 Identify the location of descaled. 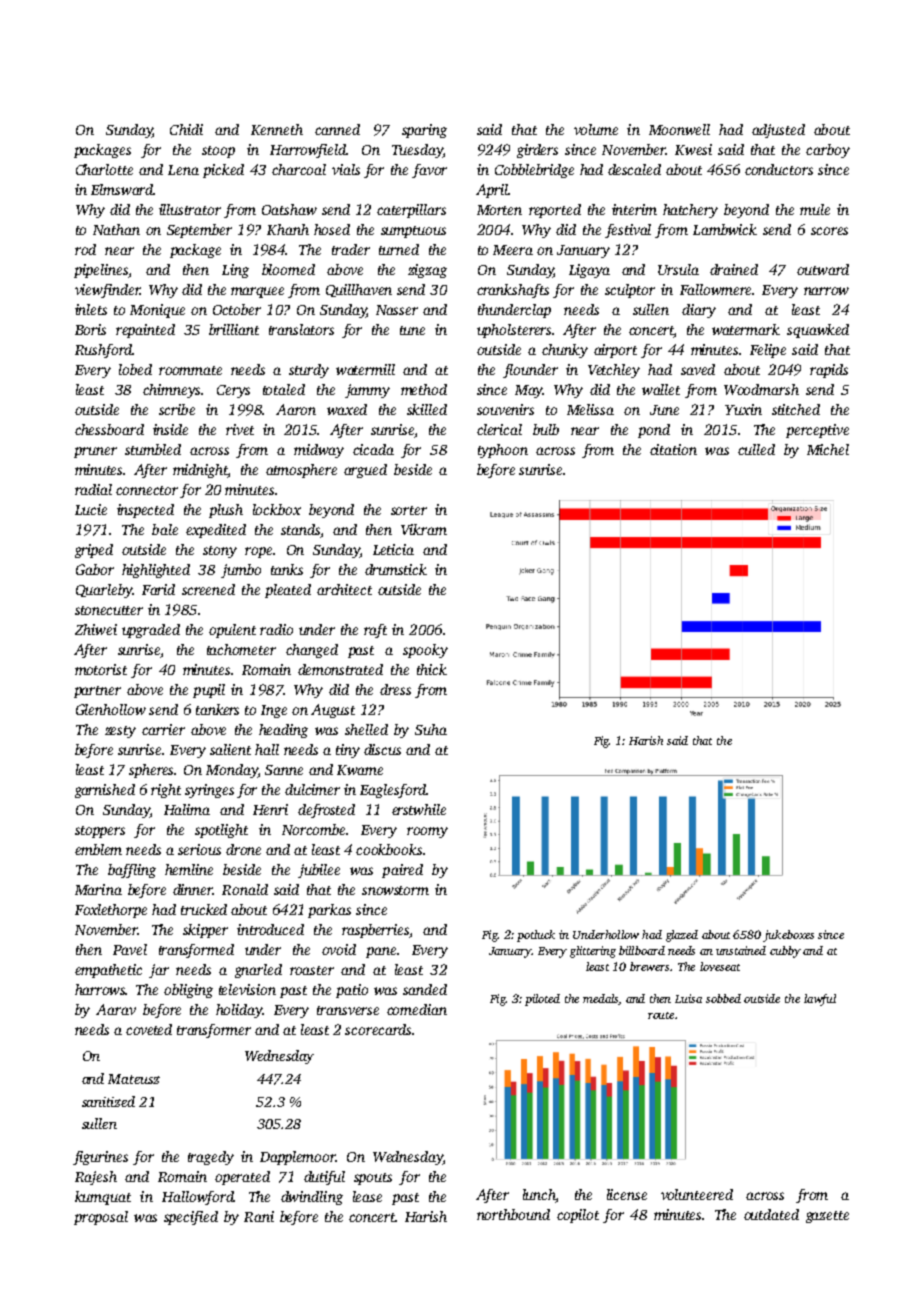
(634, 169).
